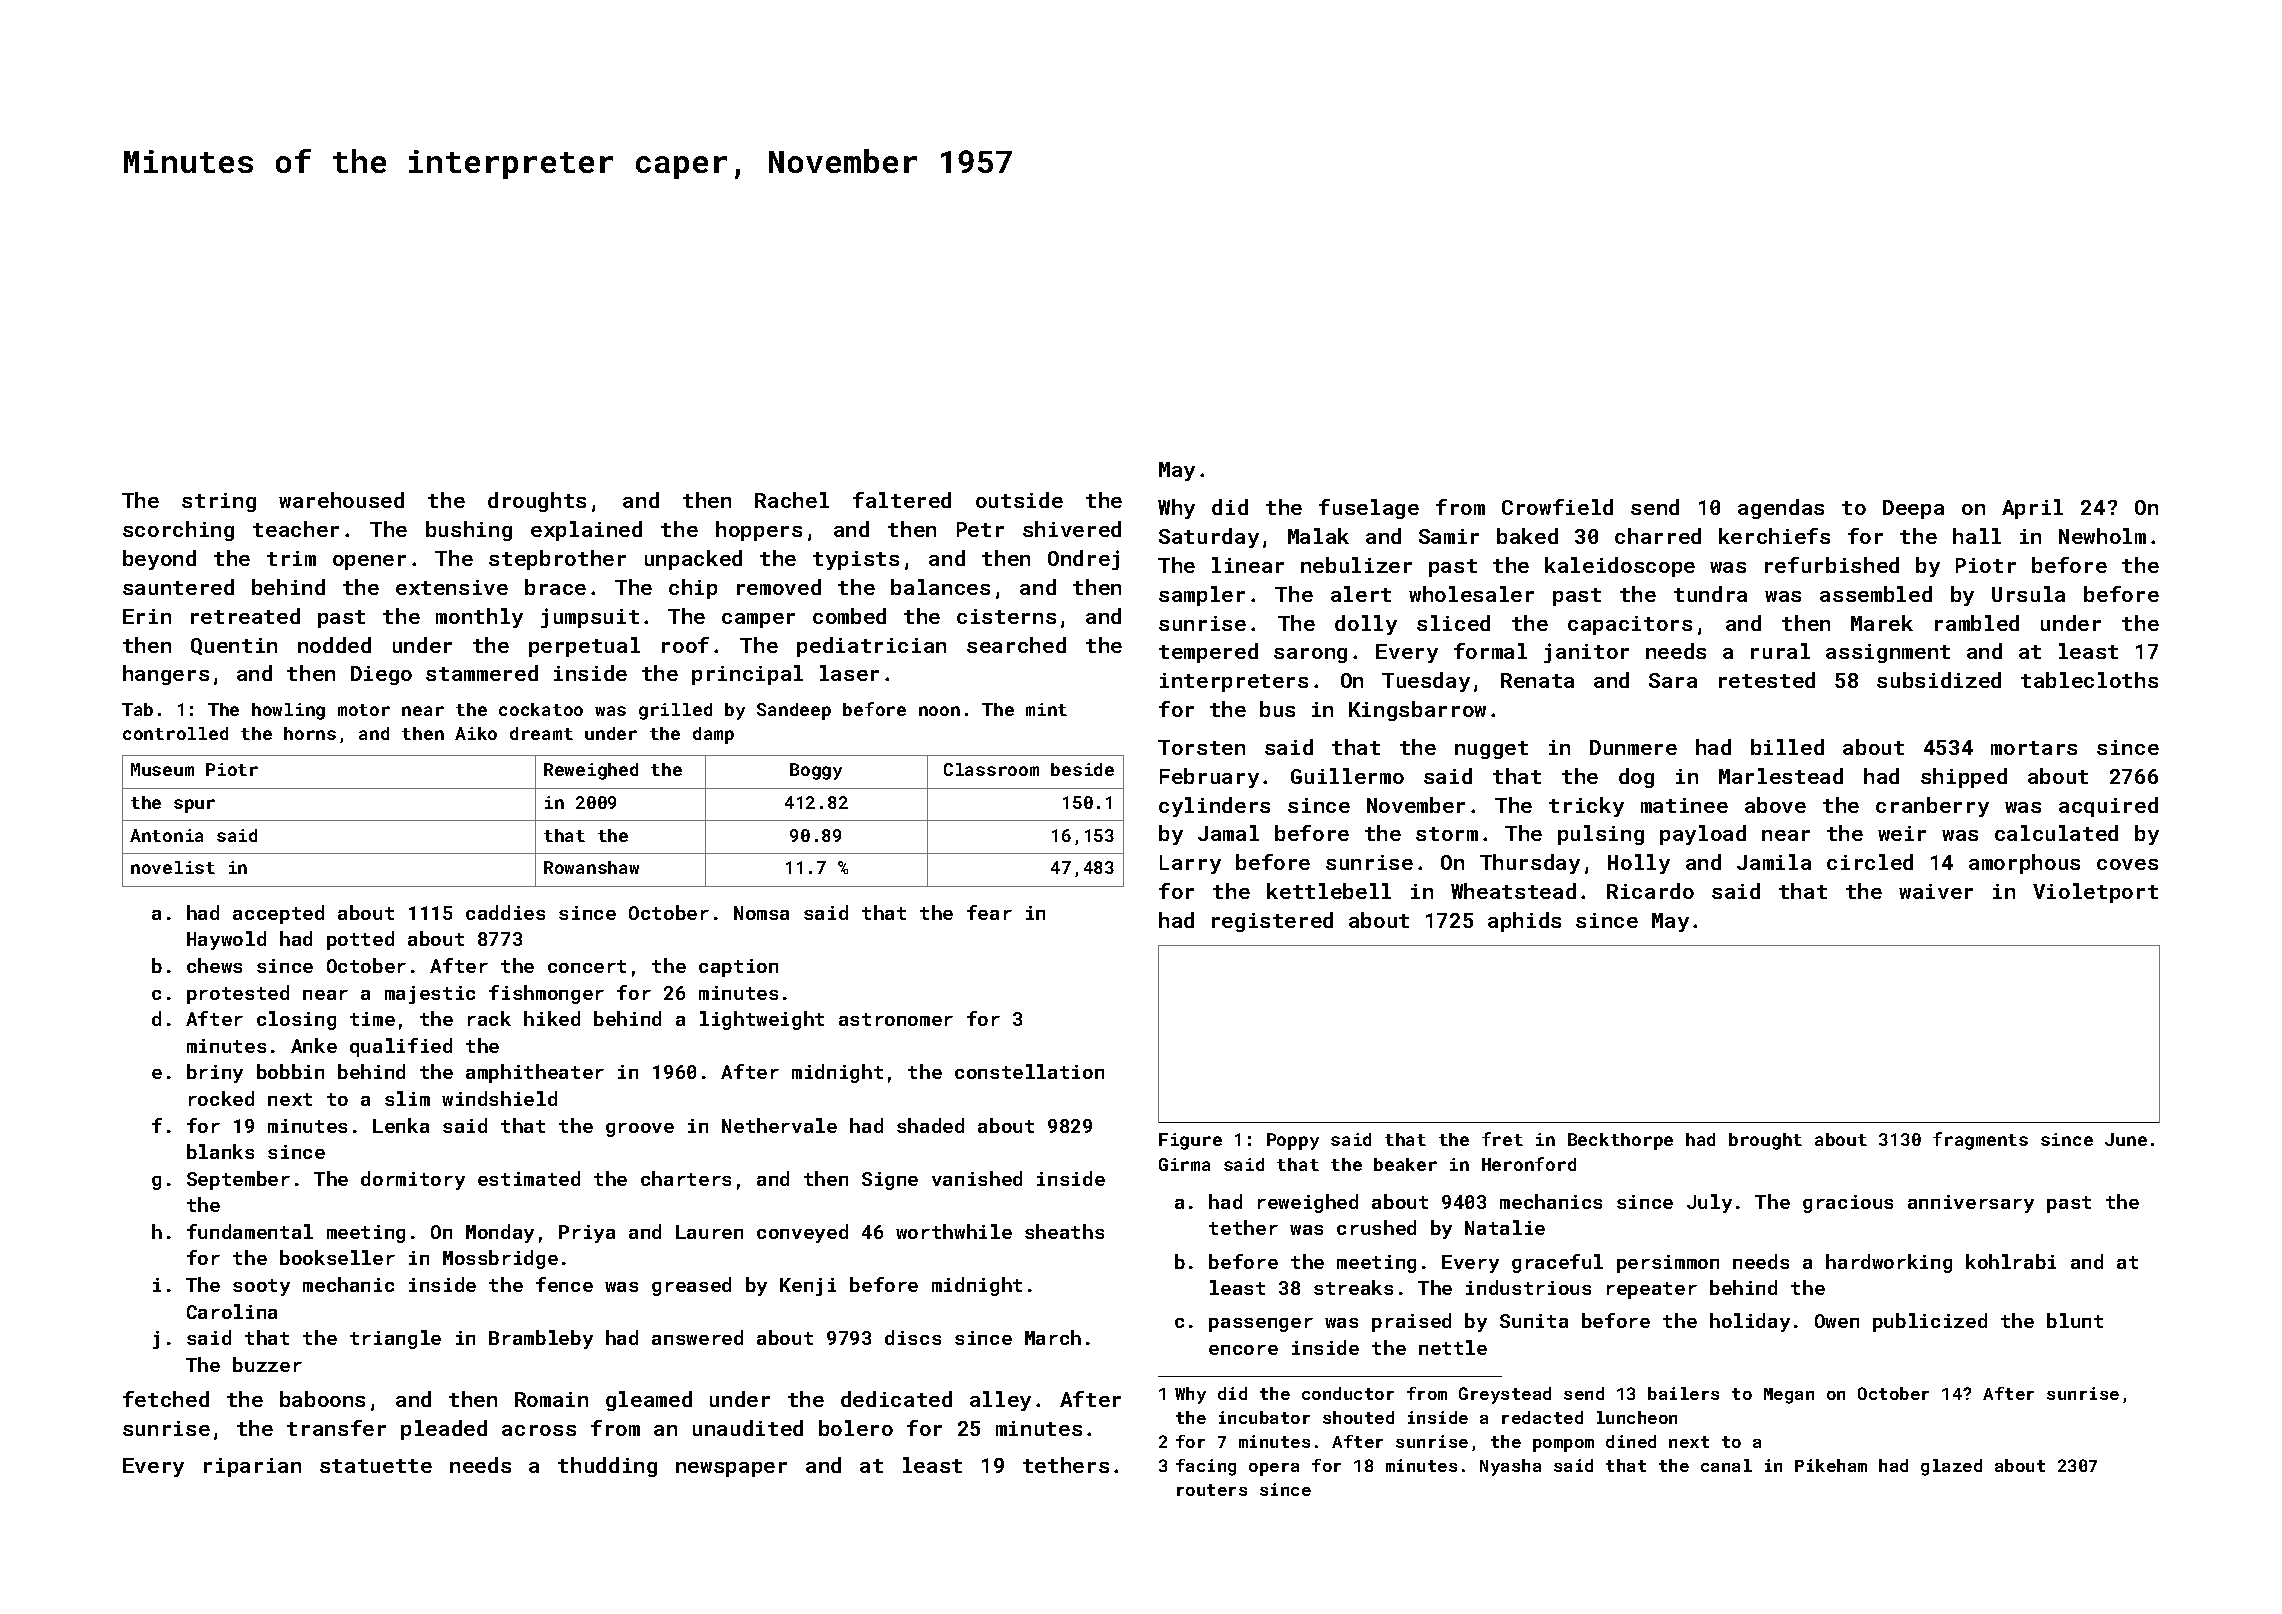 This screenshot has height=1614, width=2282. Describe the element at coordinates (1029, 1071) in the screenshot. I see `constellation` at that location.
